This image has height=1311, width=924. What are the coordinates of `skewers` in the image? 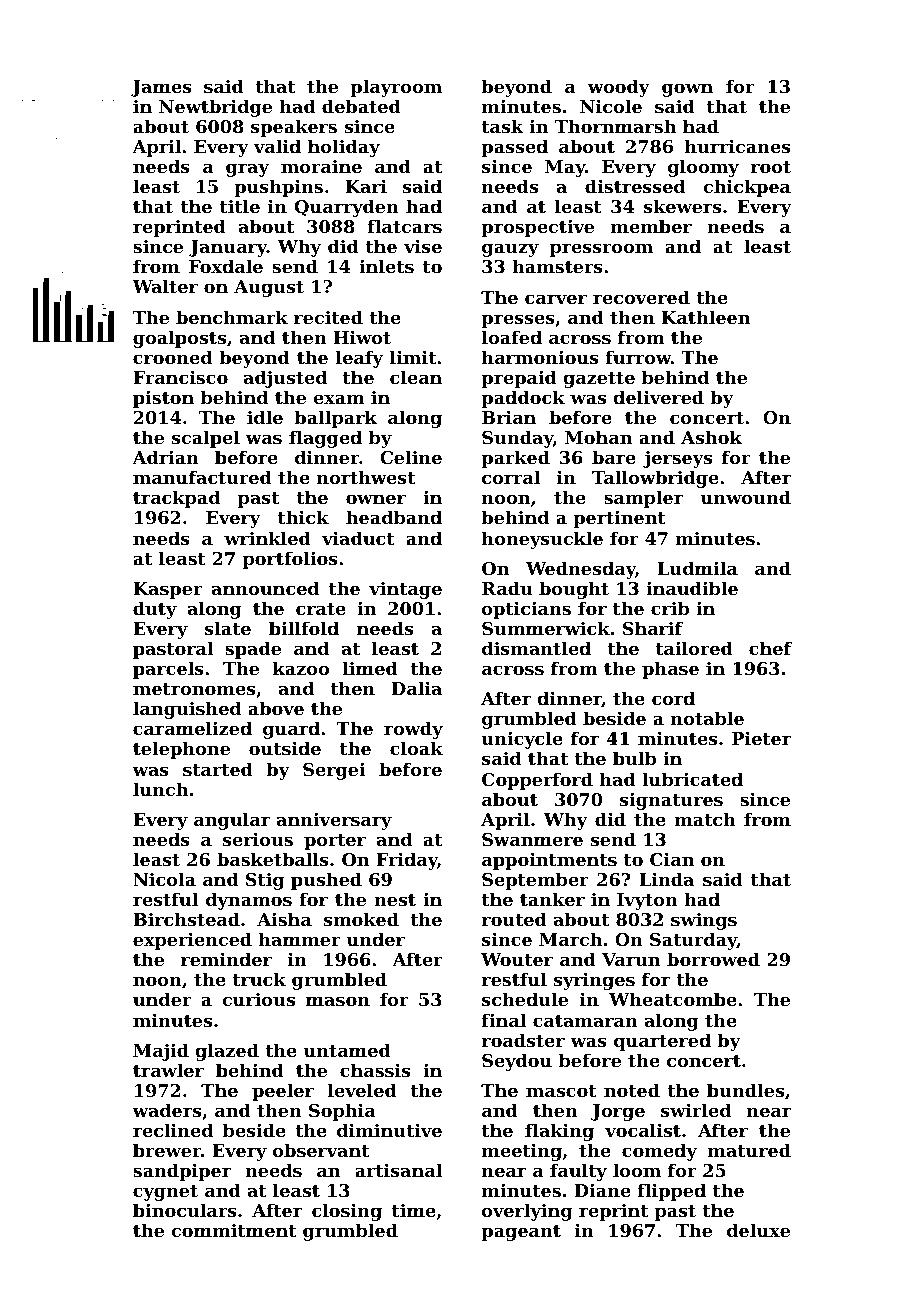 It's located at (682, 206).
